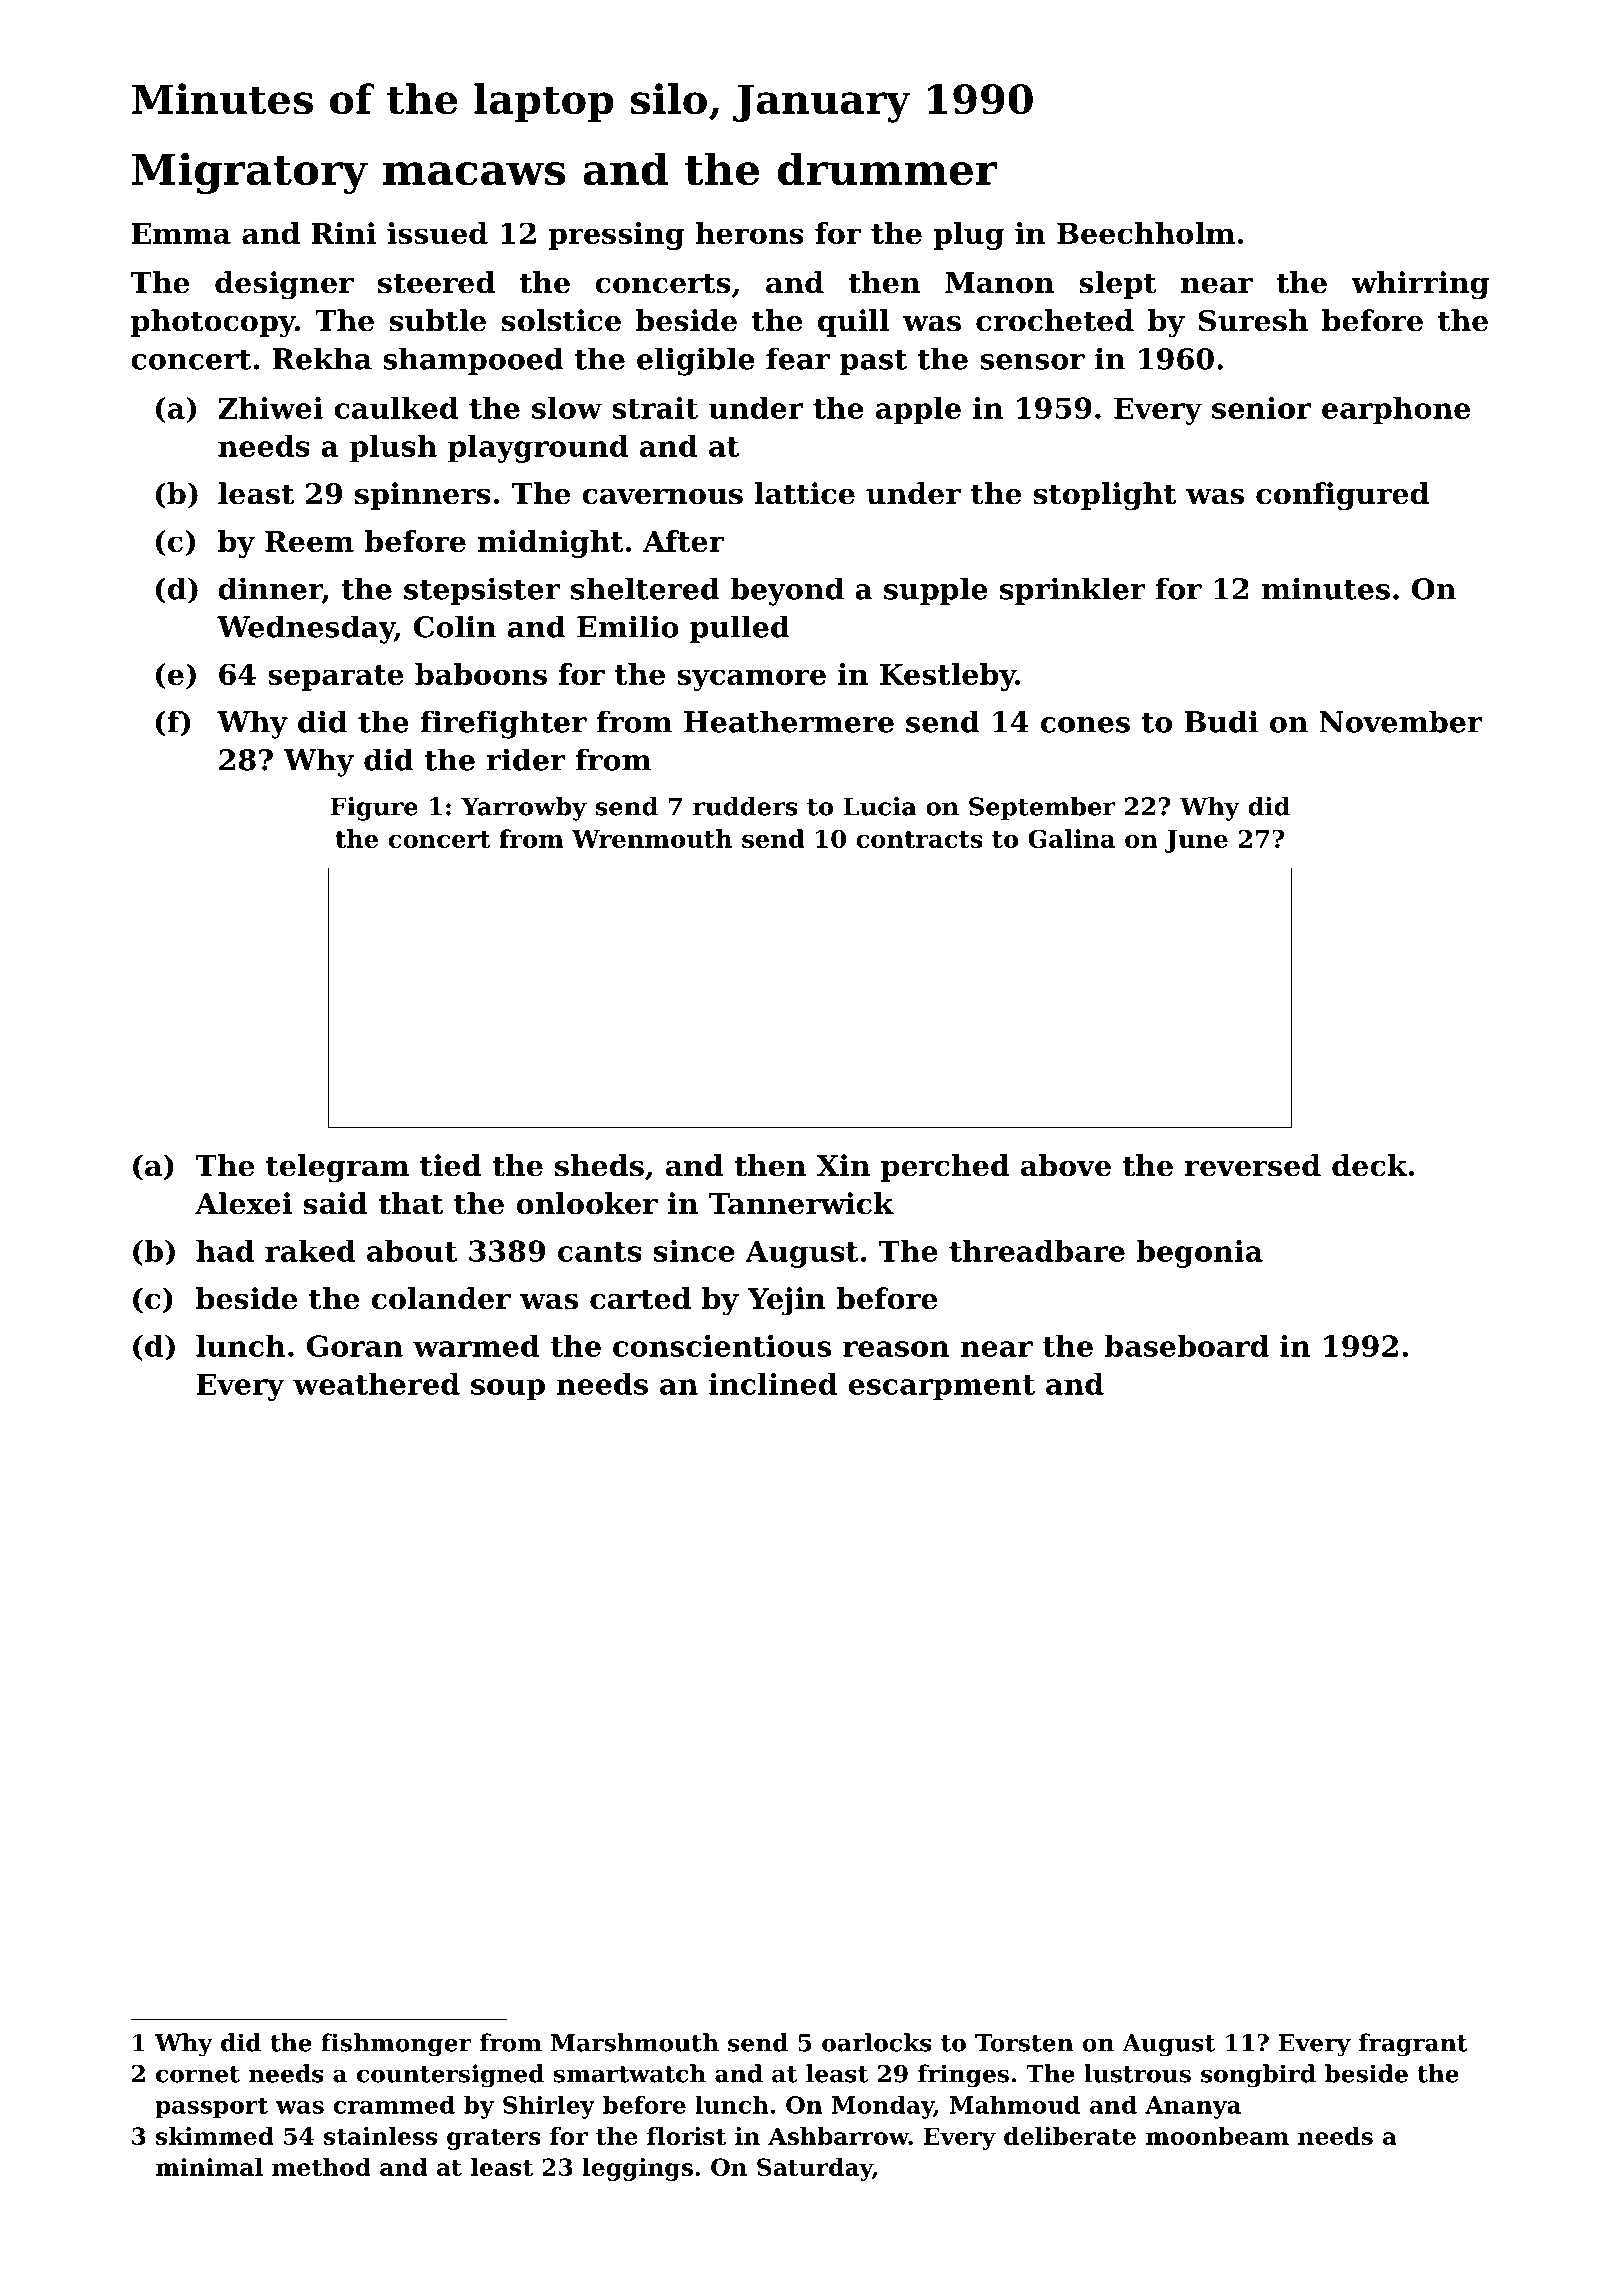 This page has height=2292, width=1620. What do you see at coordinates (1024, 2043) in the page?
I see `Torsten` at bounding box center [1024, 2043].
